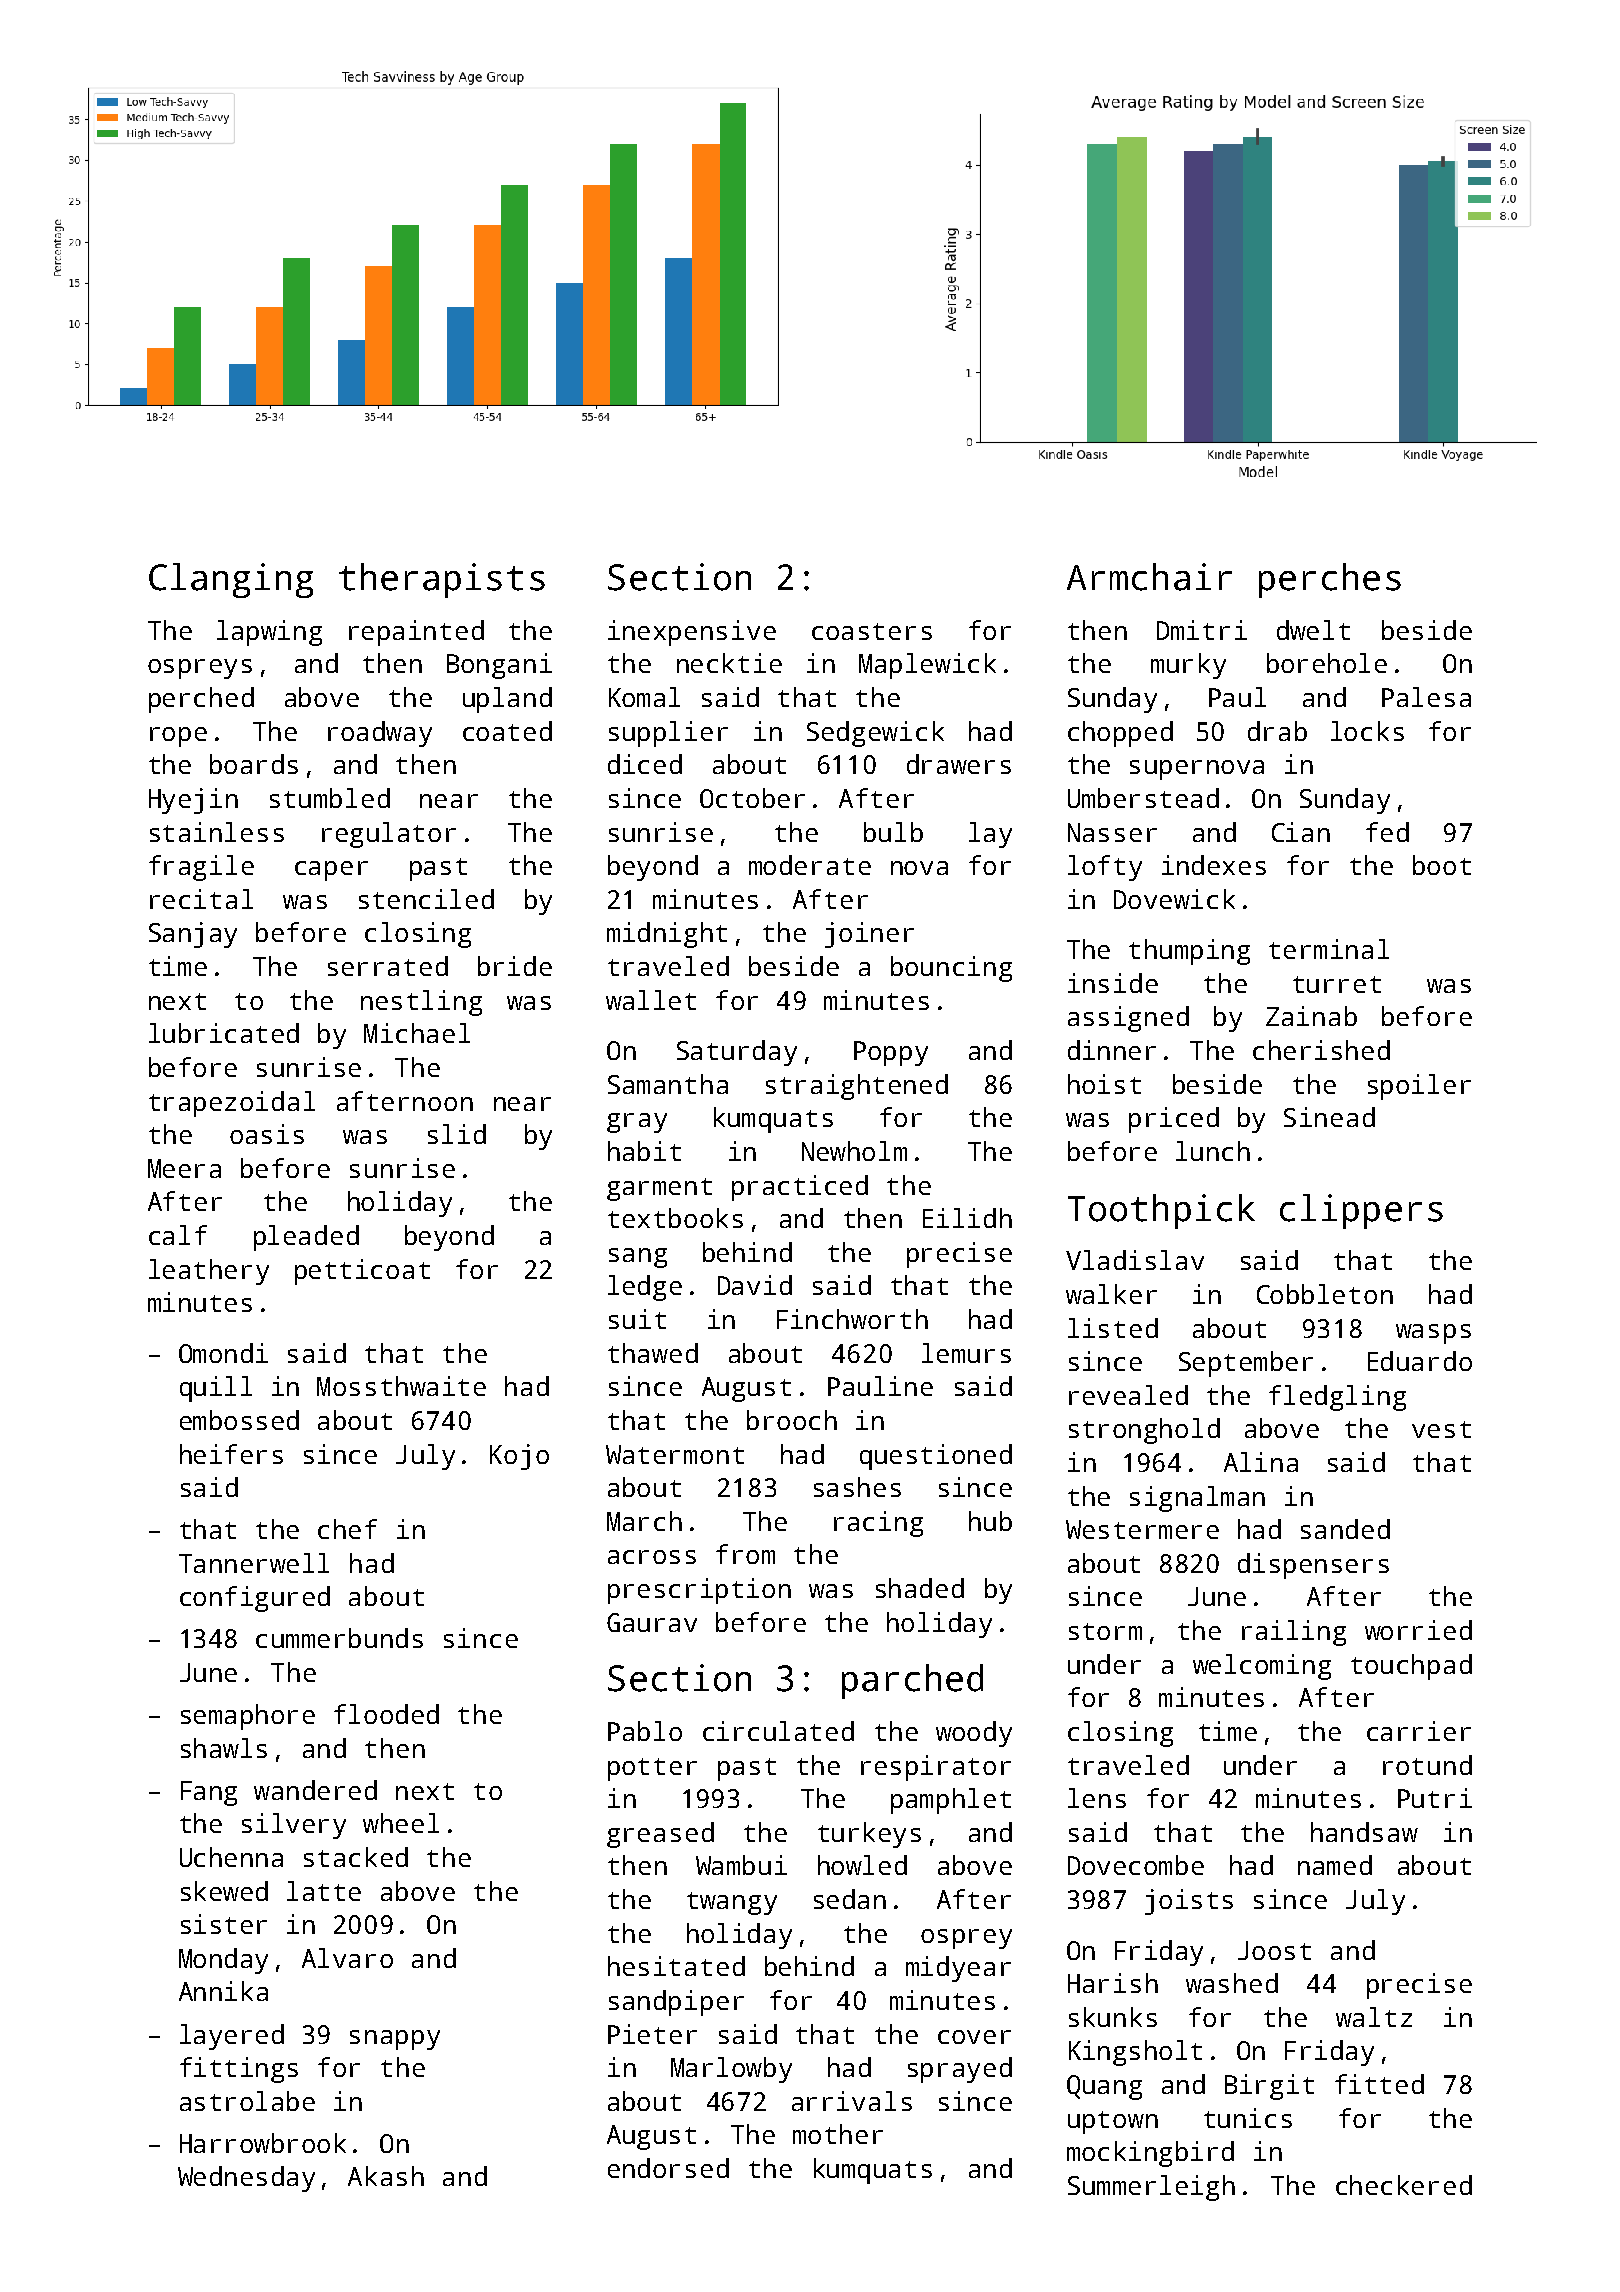  What do you see at coordinates (810, 865) in the screenshot?
I see `moderate` at bounding box center [810, 865].
